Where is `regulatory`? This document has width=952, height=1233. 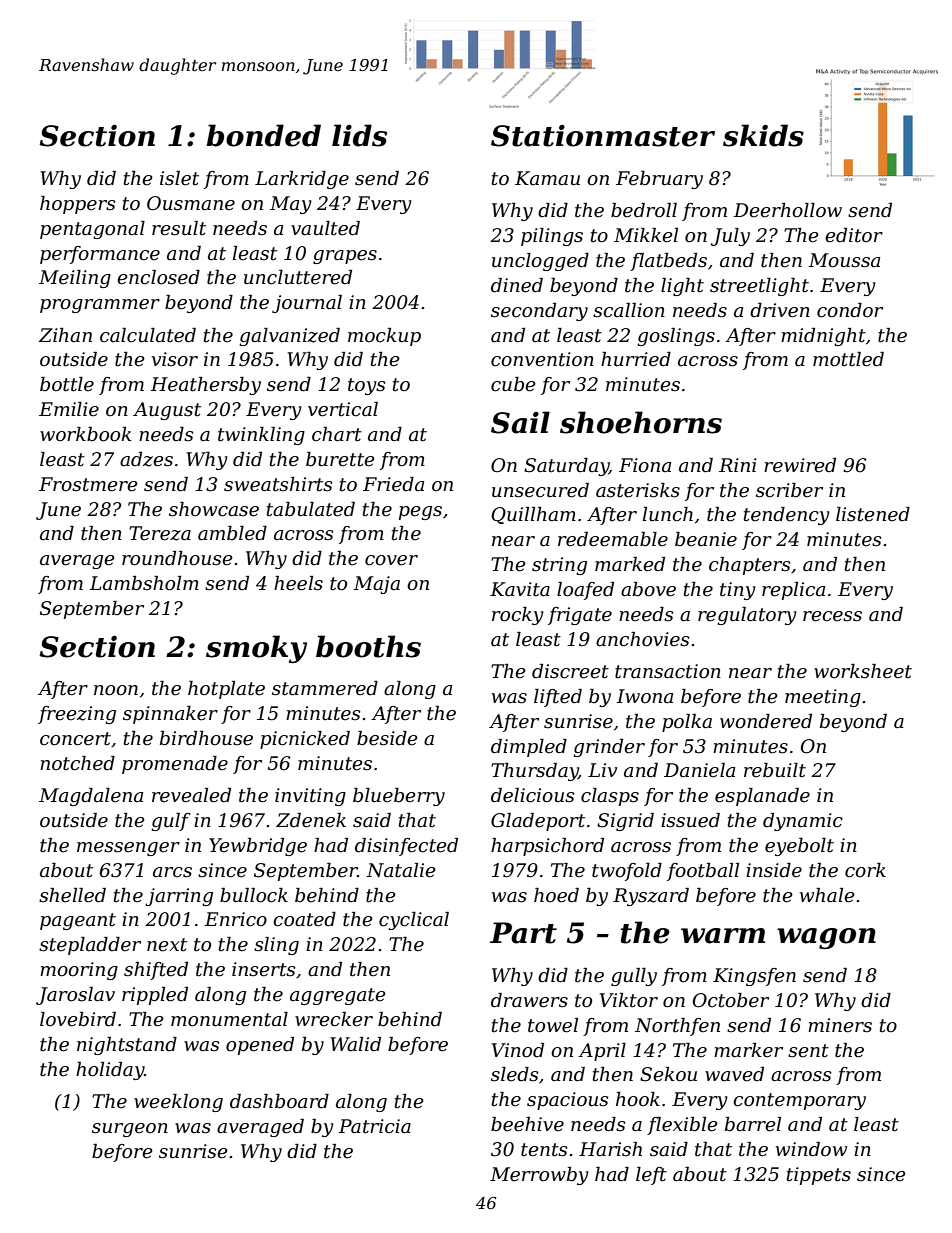
regulatory is located at coordinates (747, 616).
